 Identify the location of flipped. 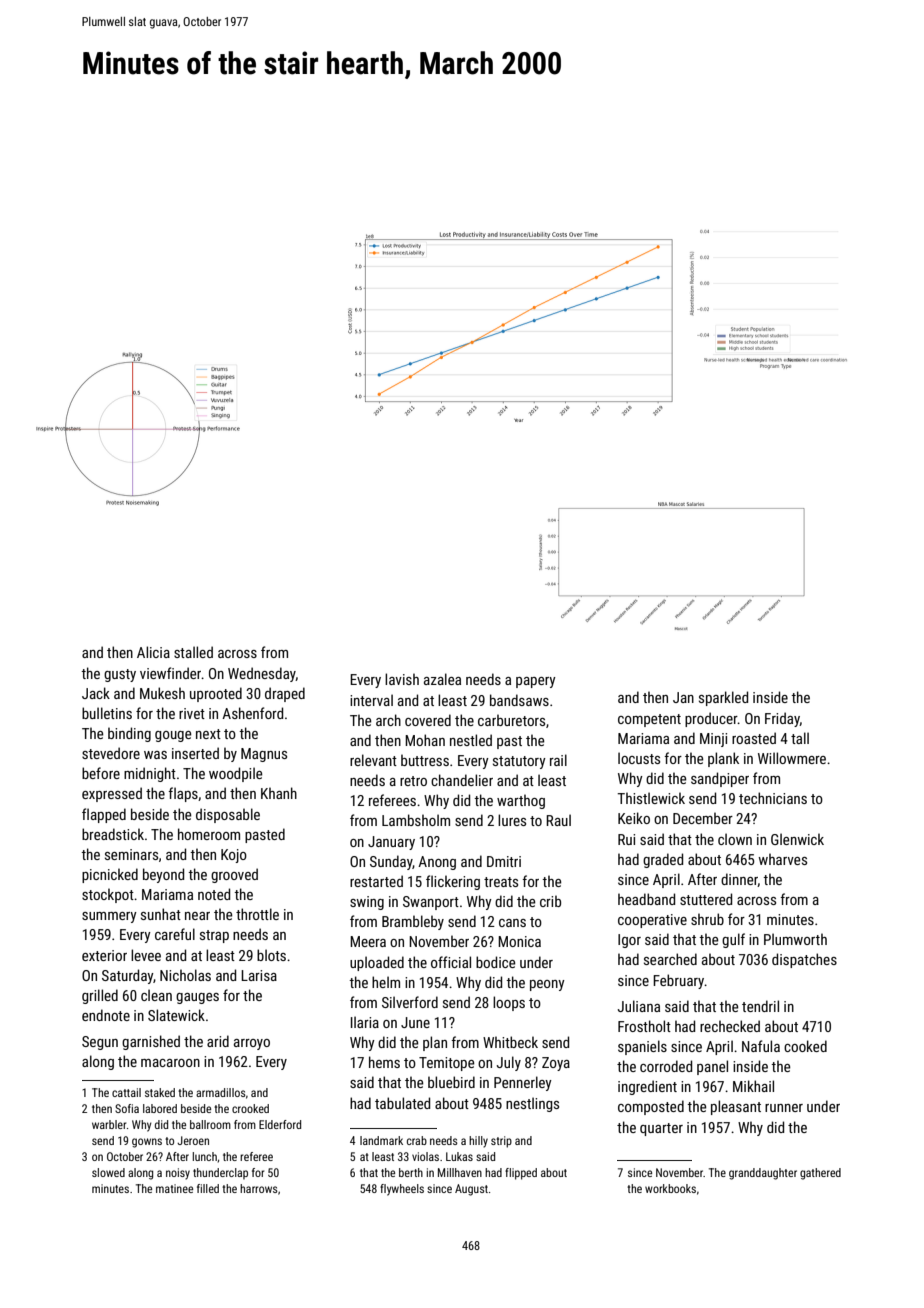
(521, 1174).
